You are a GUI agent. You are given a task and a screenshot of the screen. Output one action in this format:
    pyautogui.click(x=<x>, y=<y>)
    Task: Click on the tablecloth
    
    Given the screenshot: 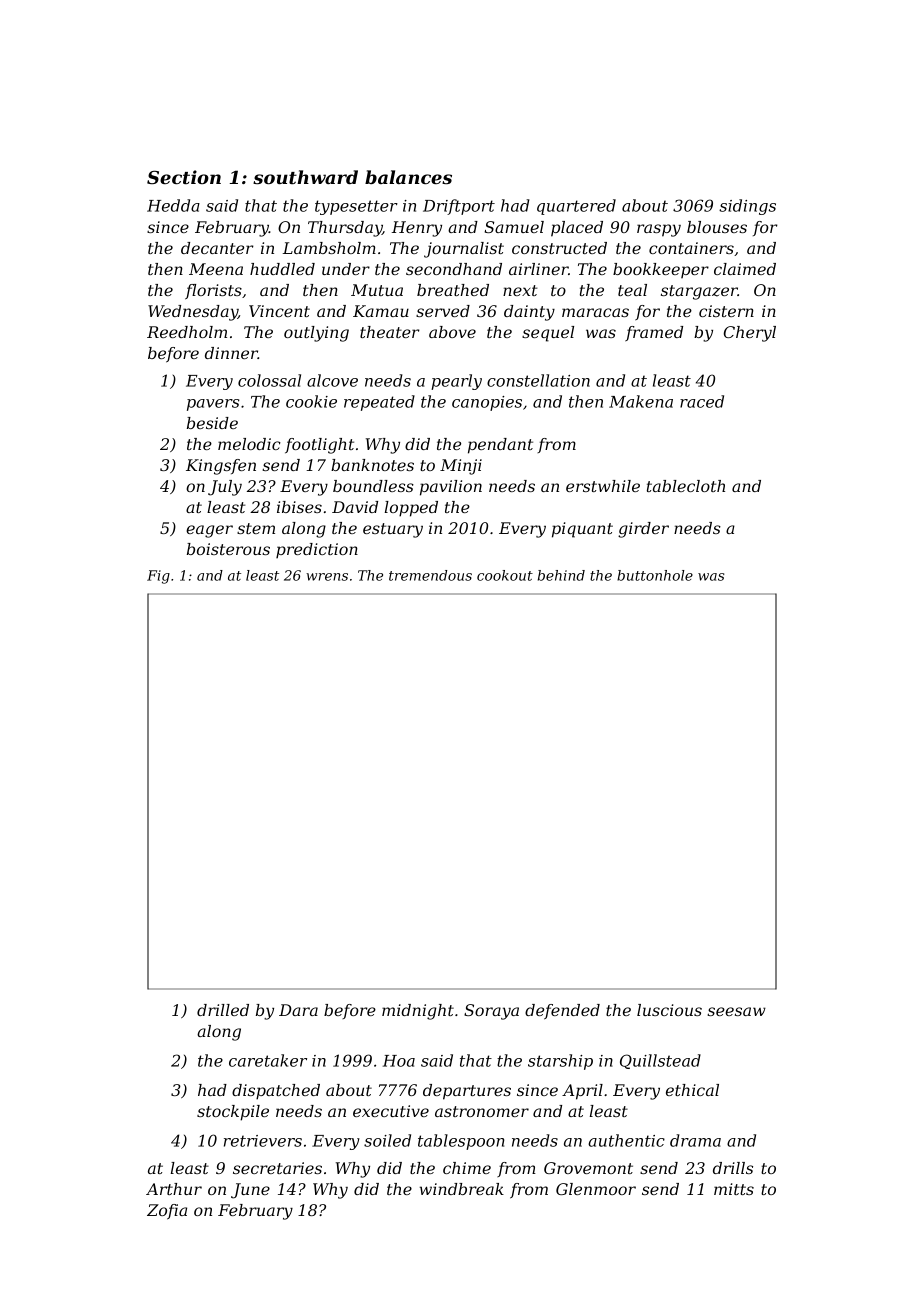 What is the action you would take?
    pyautogui.click(x=686, y=486)
